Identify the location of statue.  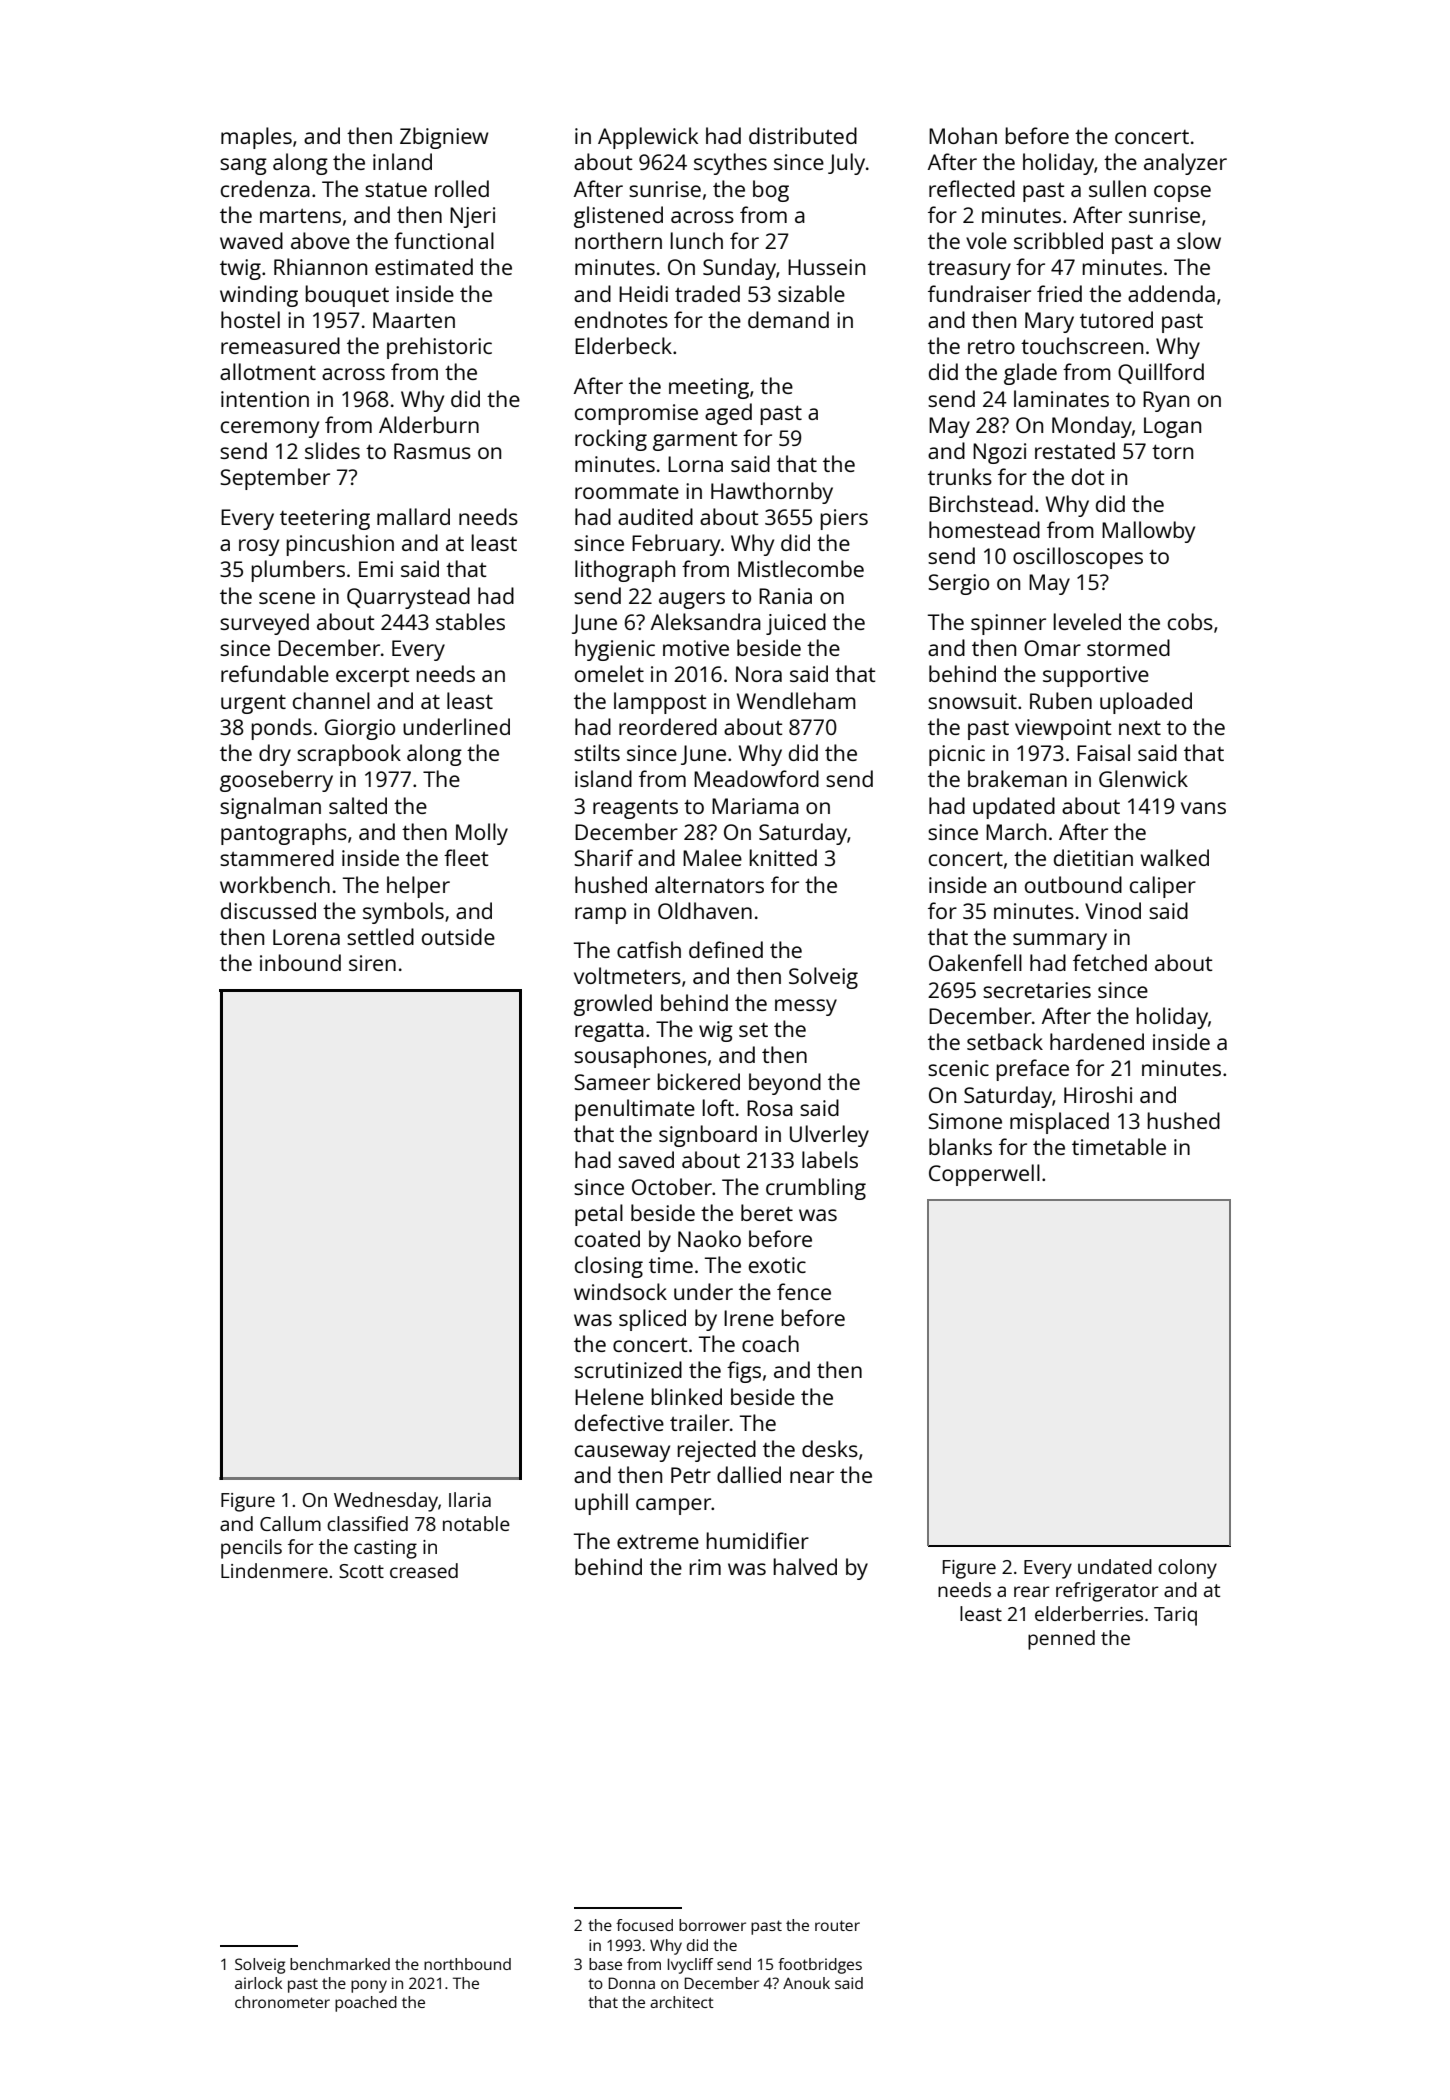
(396, 190).
